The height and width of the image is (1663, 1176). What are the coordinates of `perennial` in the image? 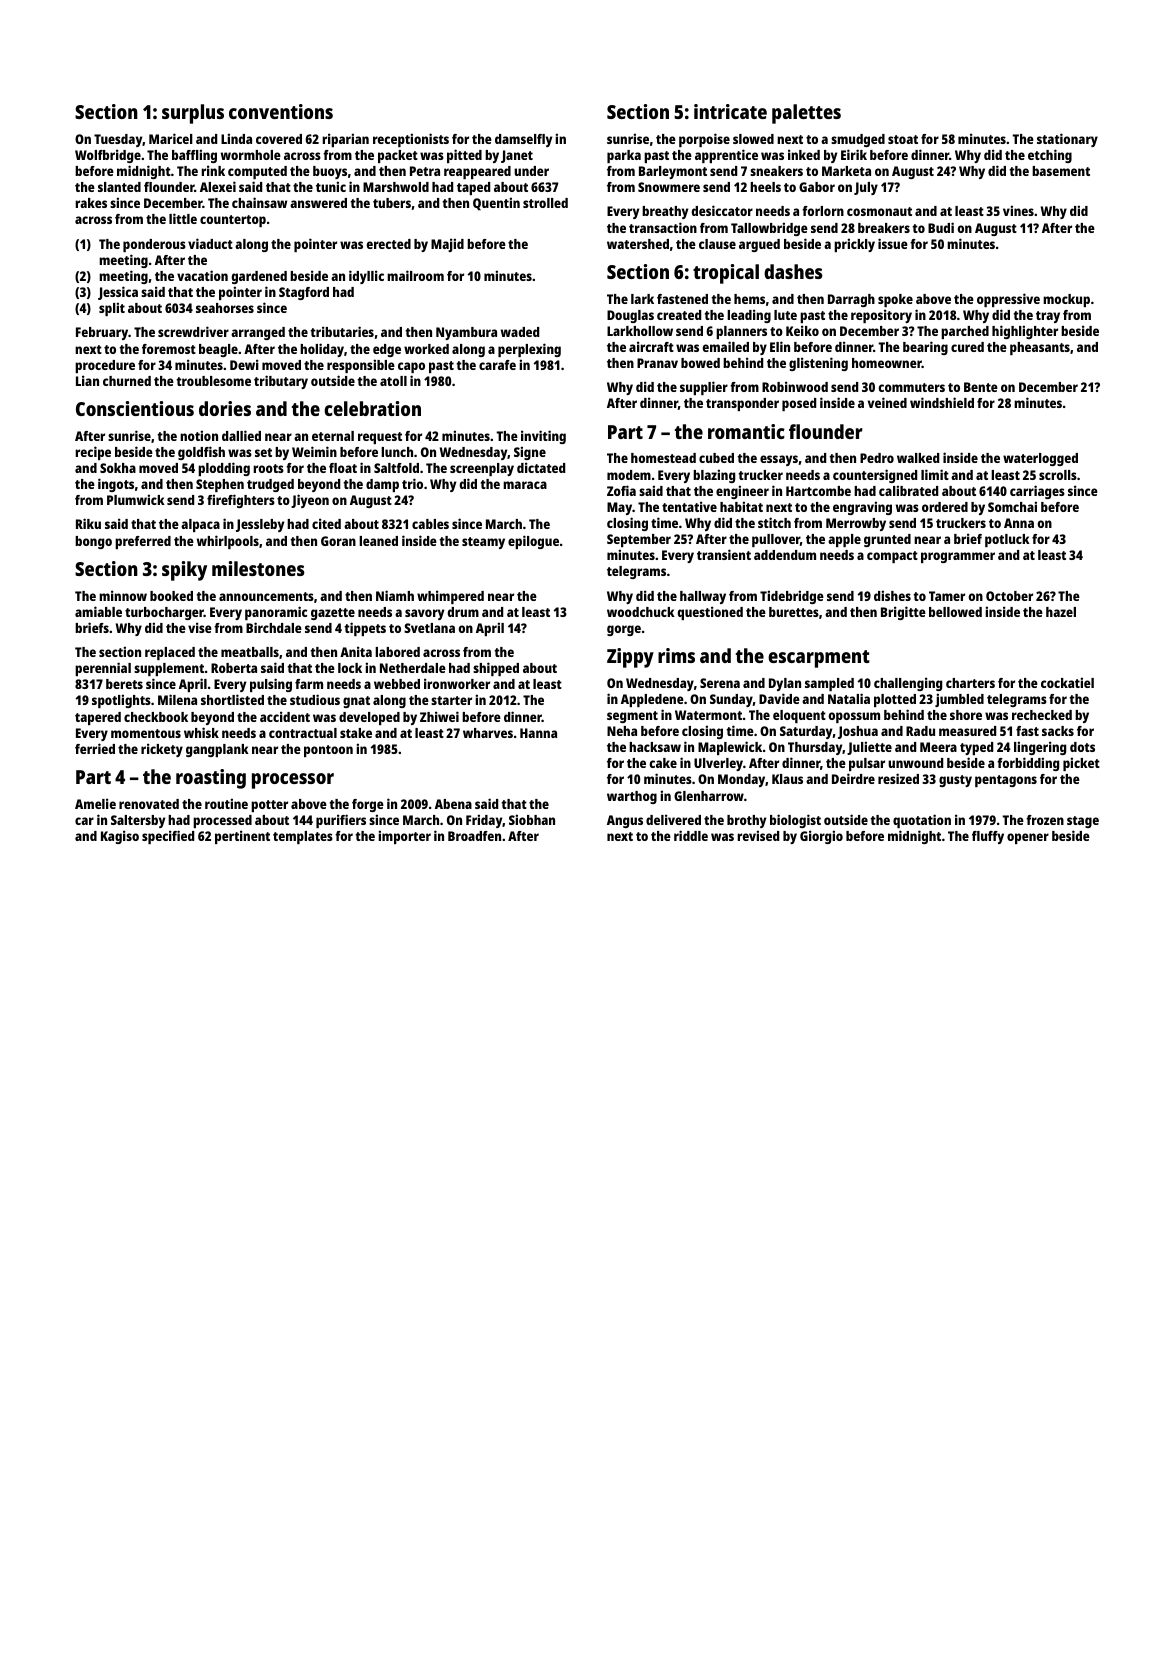 It's located at (103, 669).
